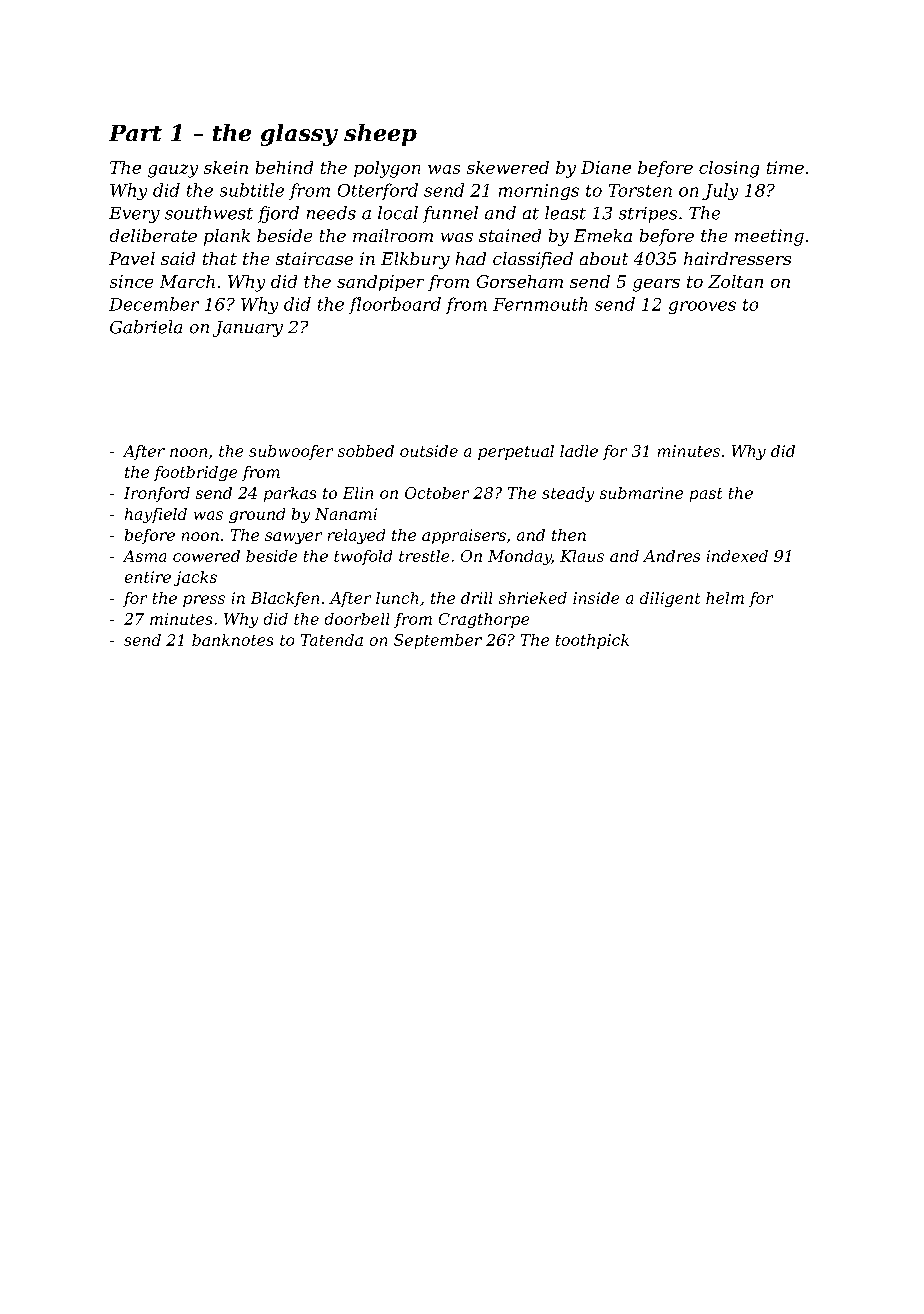 The width and height of the page is (924, 1314). What do you see at coordinates (520, 557) in the page?
I see `Monday` at bounding box center [520, 557].
